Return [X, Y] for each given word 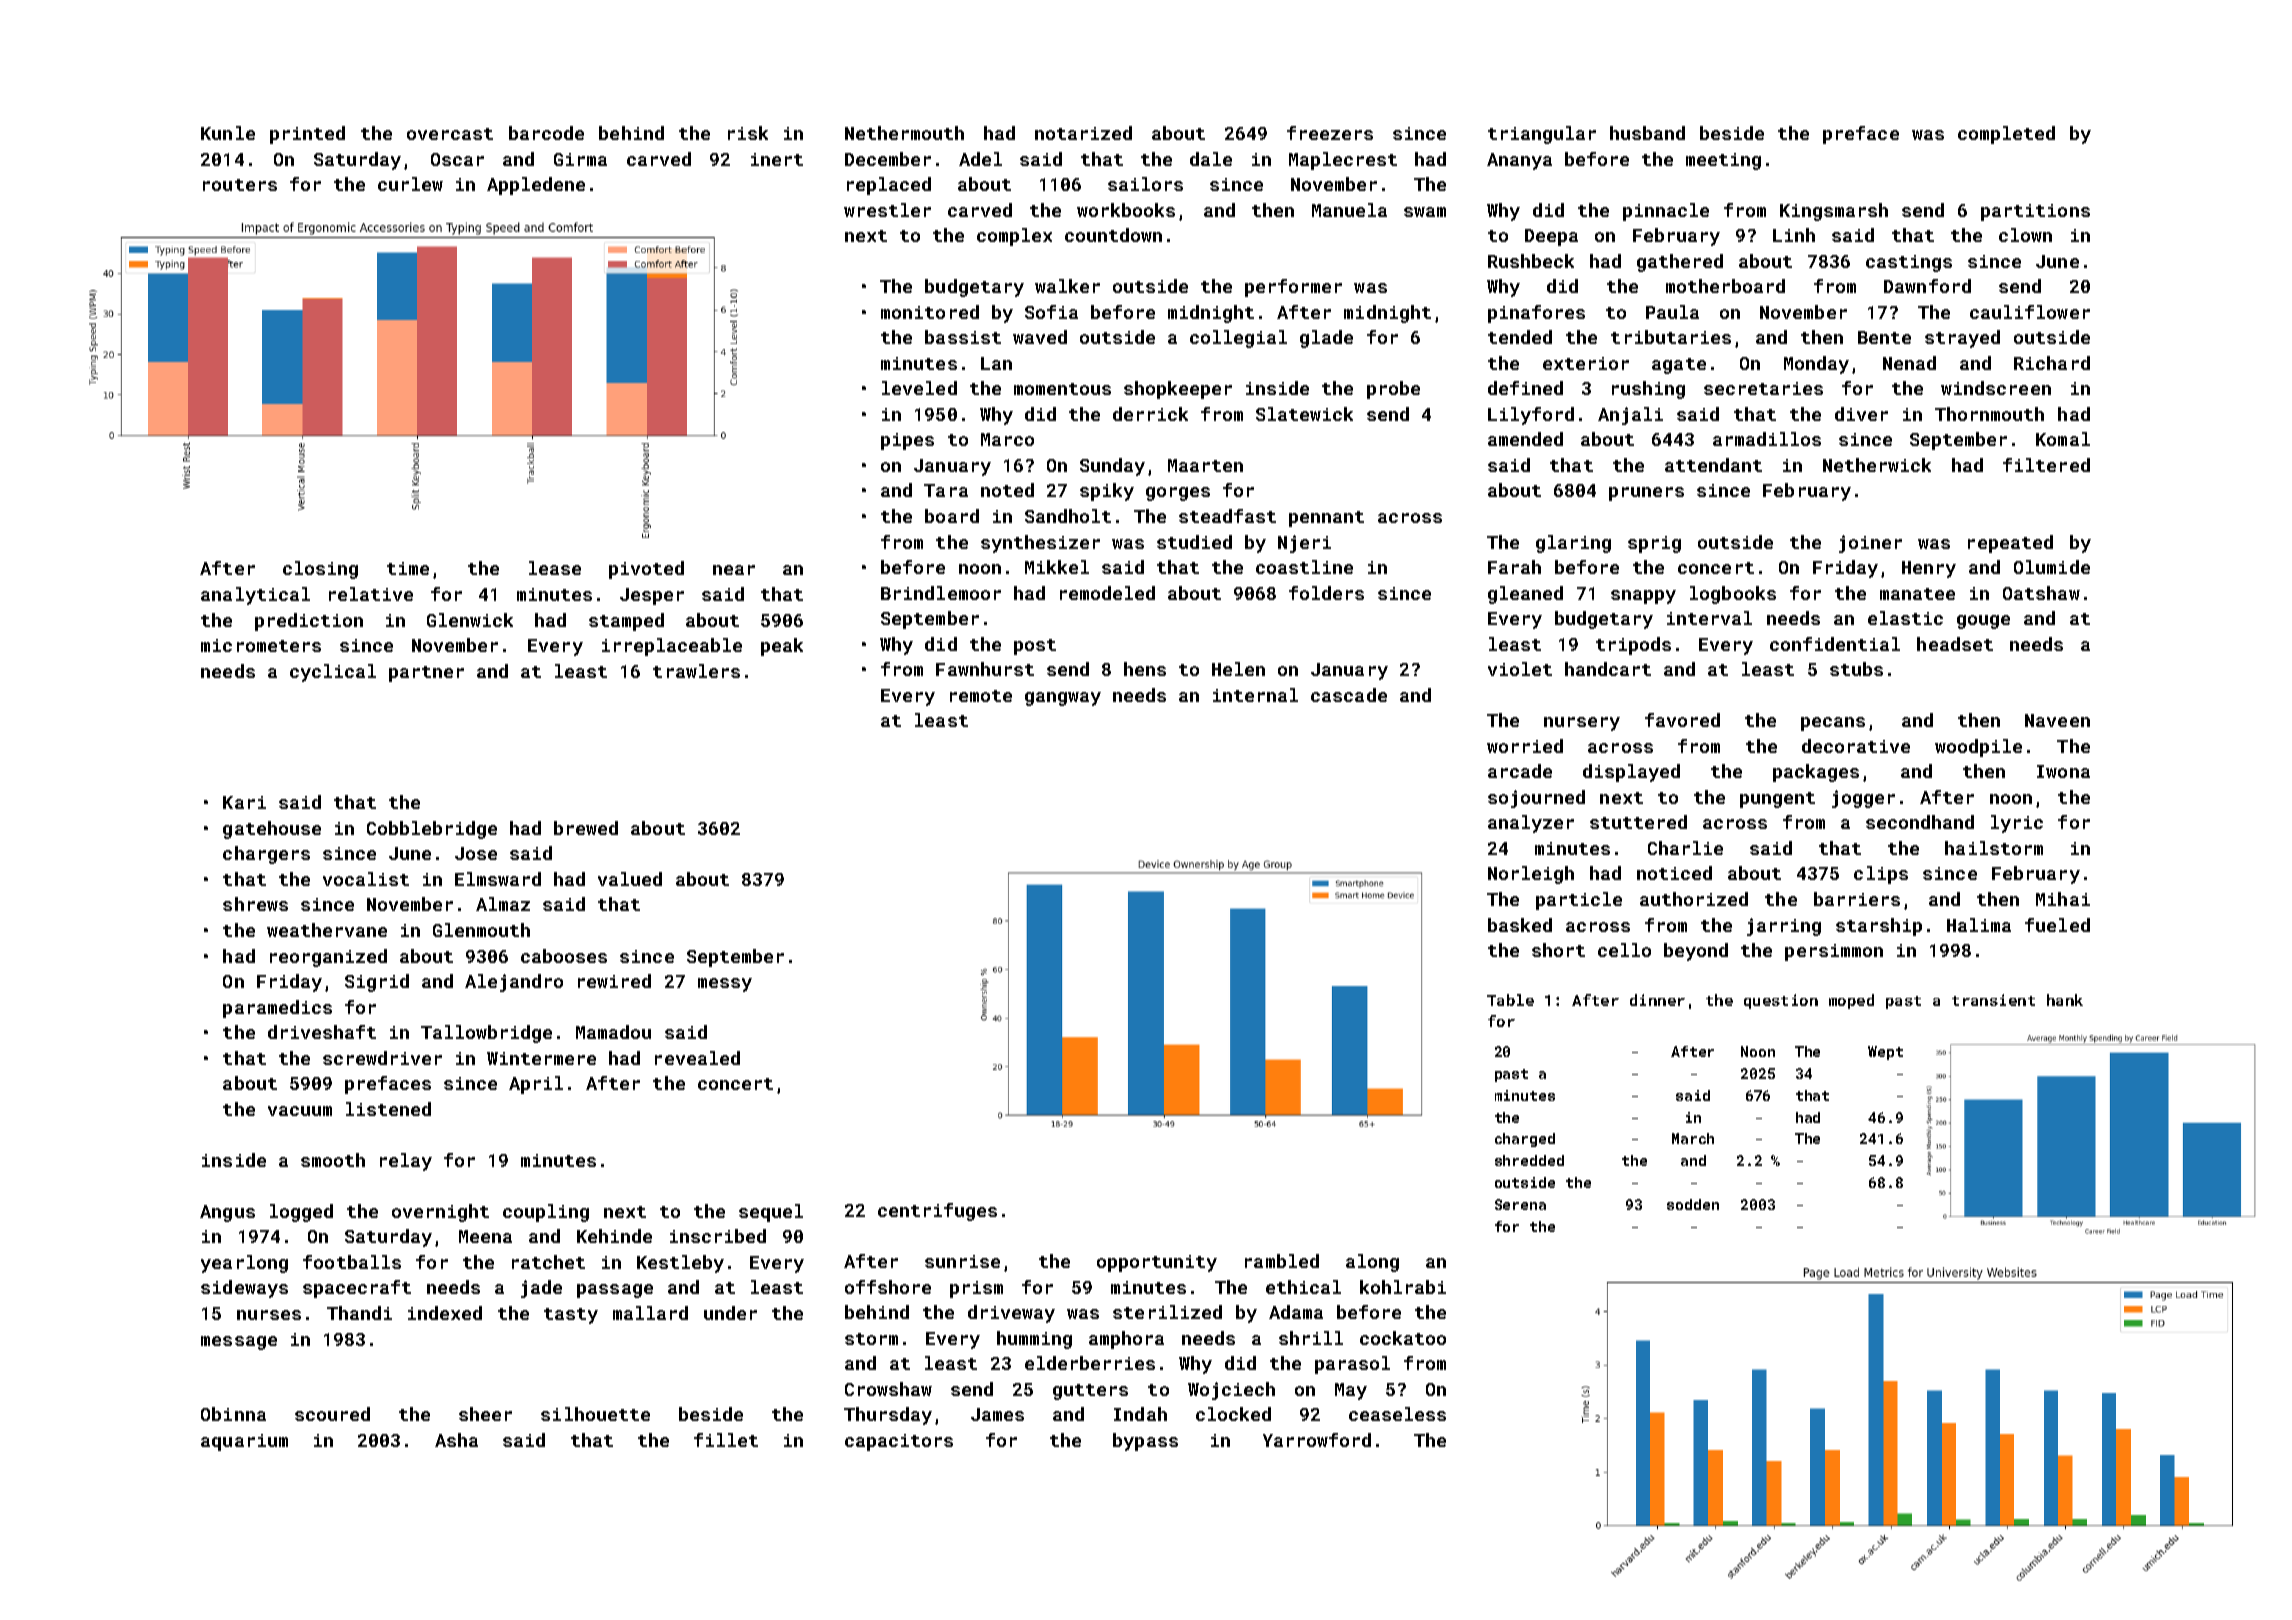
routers [240, 185]
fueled [2057, 925]
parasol [1352, 1365]
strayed [1962, 339]
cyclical [333, 673]
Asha [456, 1440]
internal [1255, 695]
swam [1425, 212]
